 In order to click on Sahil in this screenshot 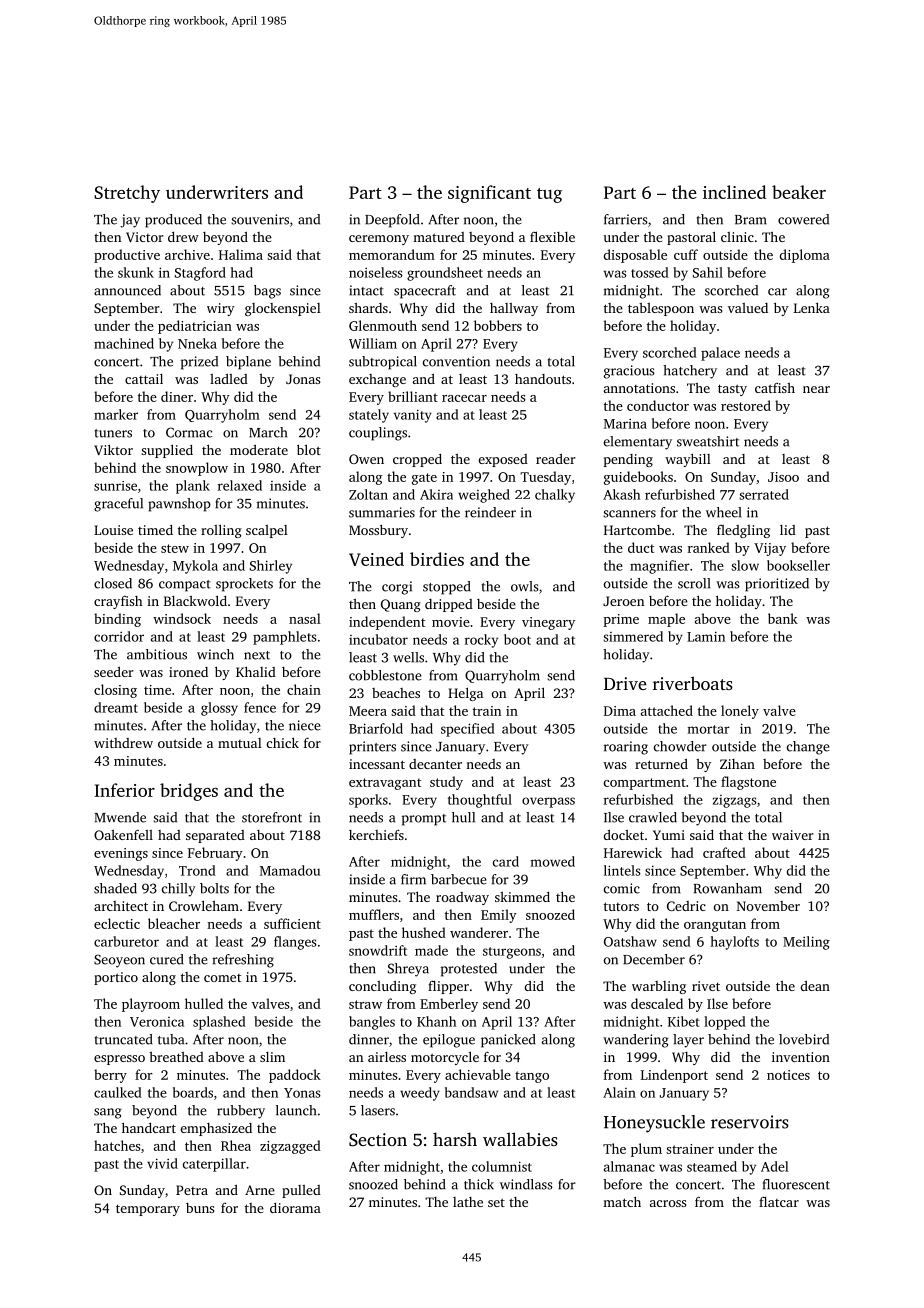, I will do `click(708, 272)`.
